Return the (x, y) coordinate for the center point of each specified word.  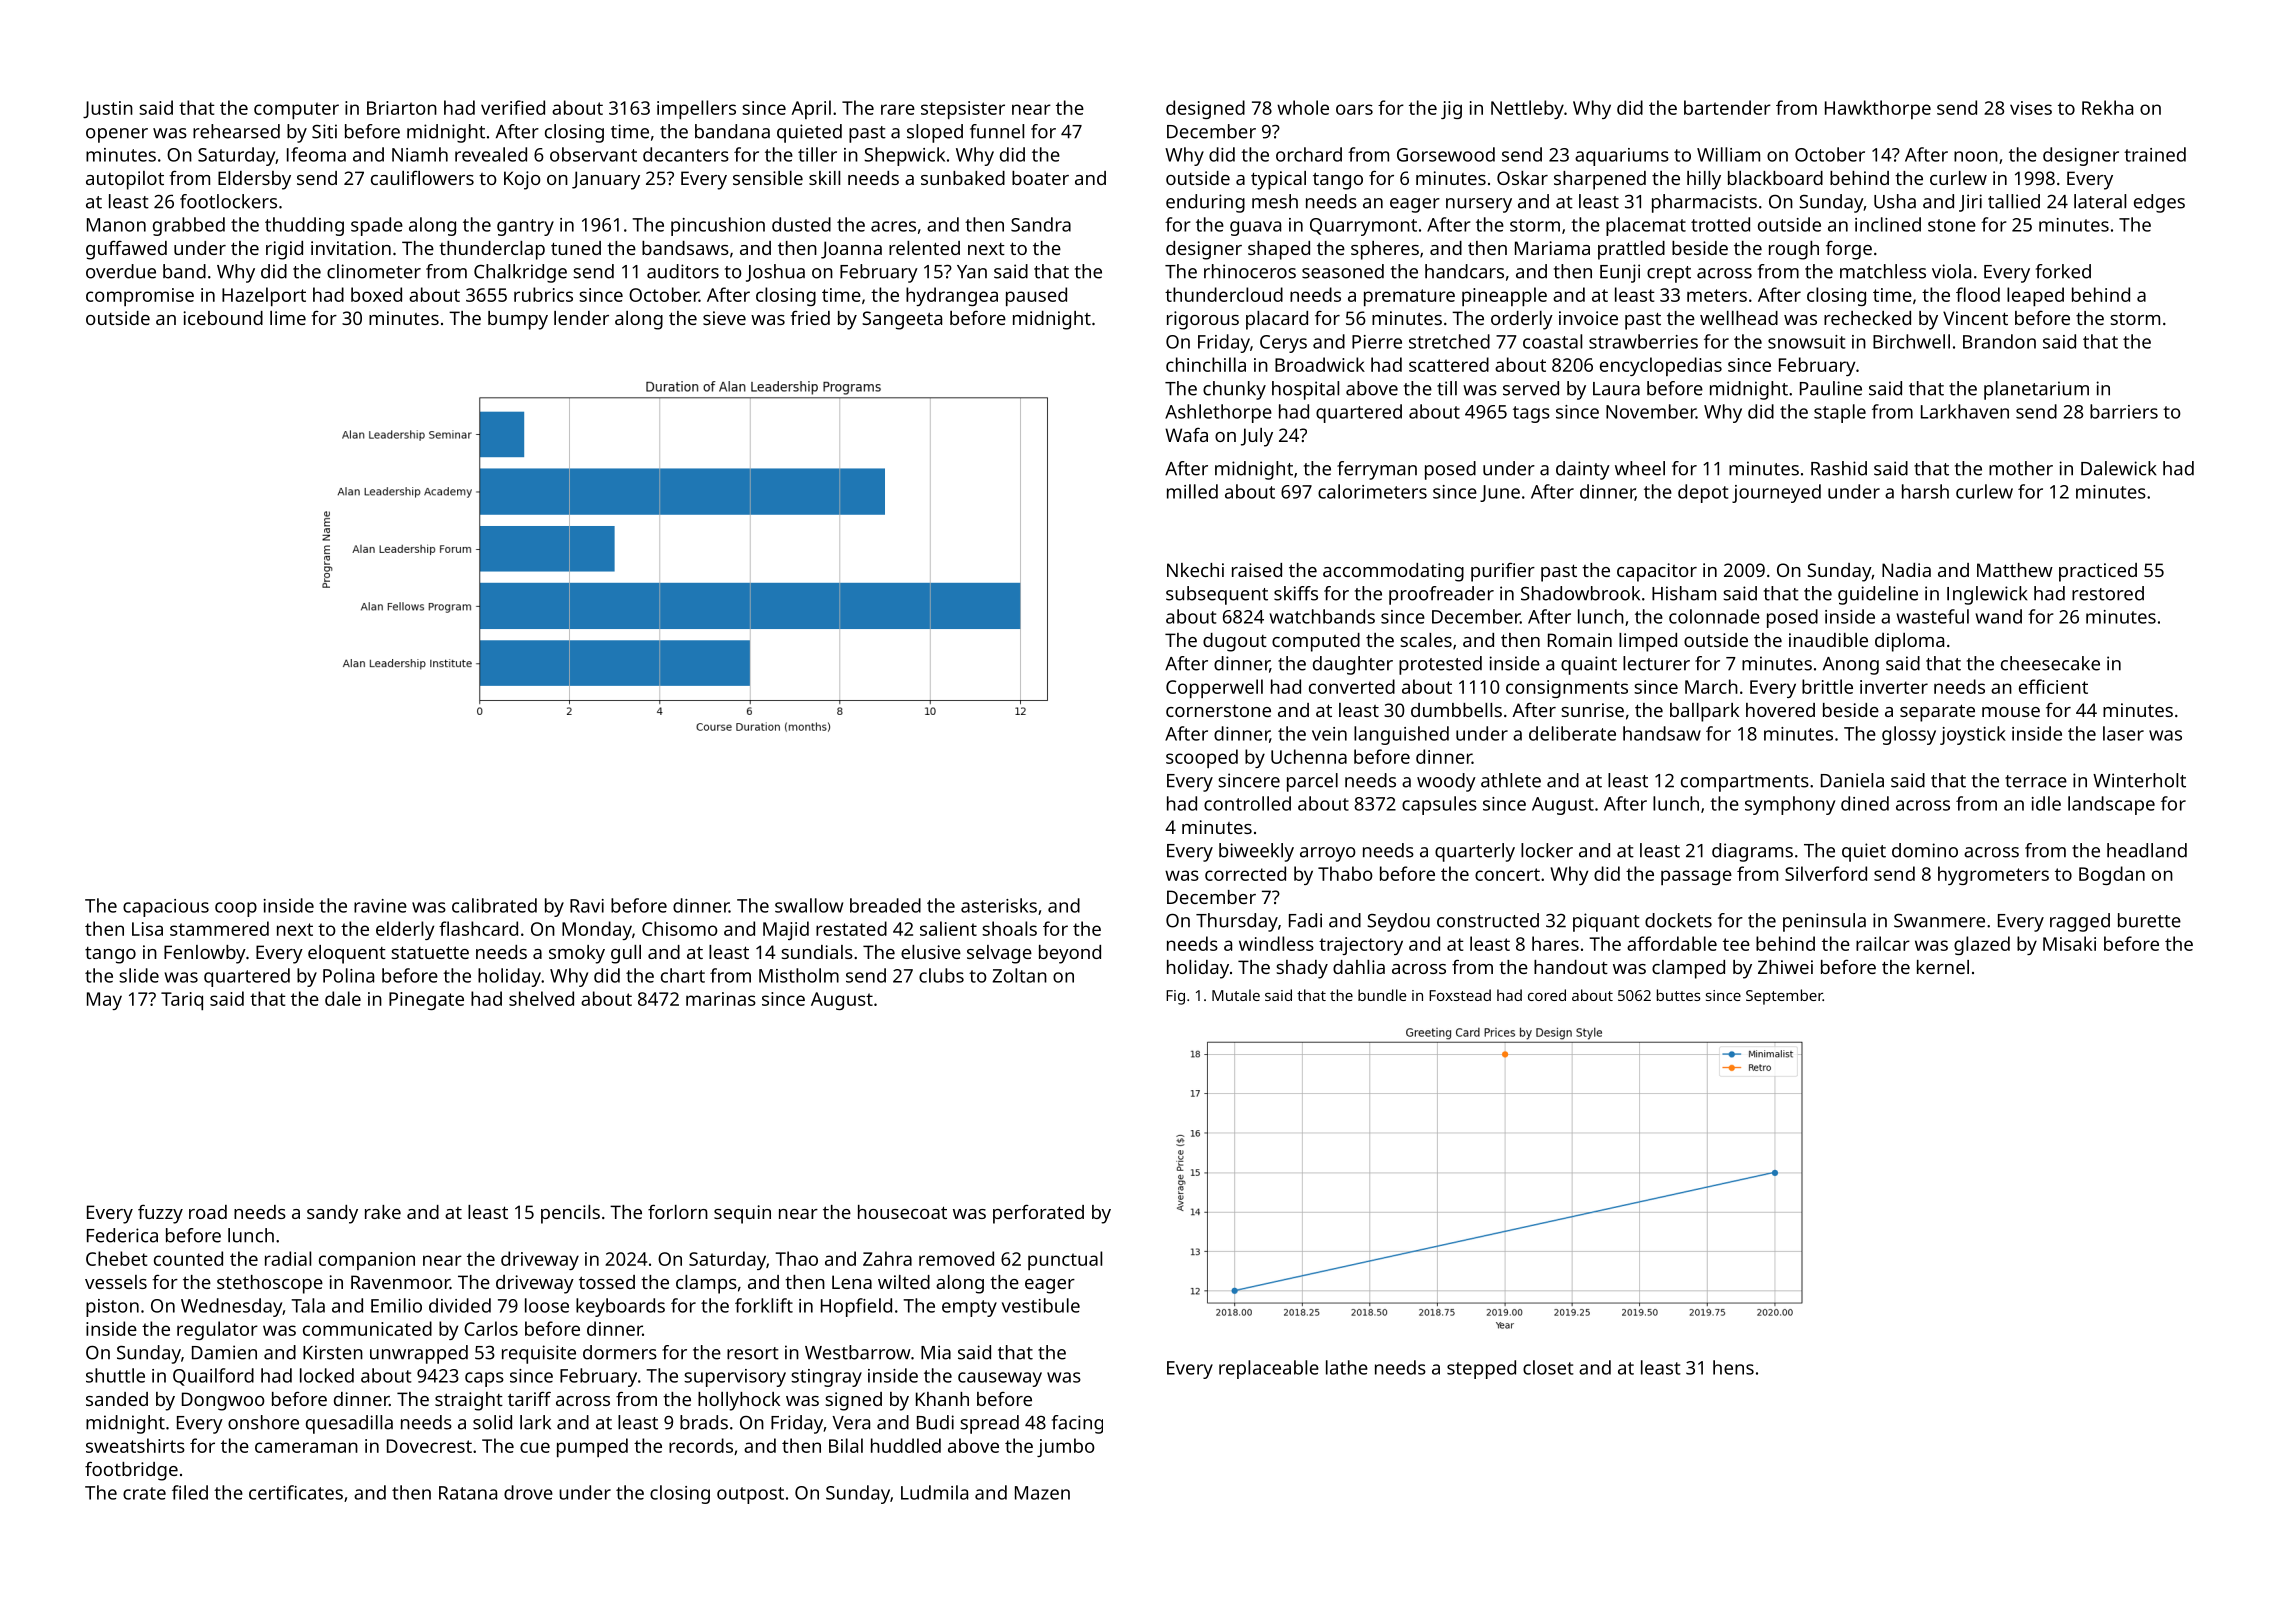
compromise (140, 297)
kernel (1943, 967)
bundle (1382, 995)
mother (2021, 468)
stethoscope (270, 1284)
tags (1531, 414)
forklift (764, 1305)
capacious (166, 908)
